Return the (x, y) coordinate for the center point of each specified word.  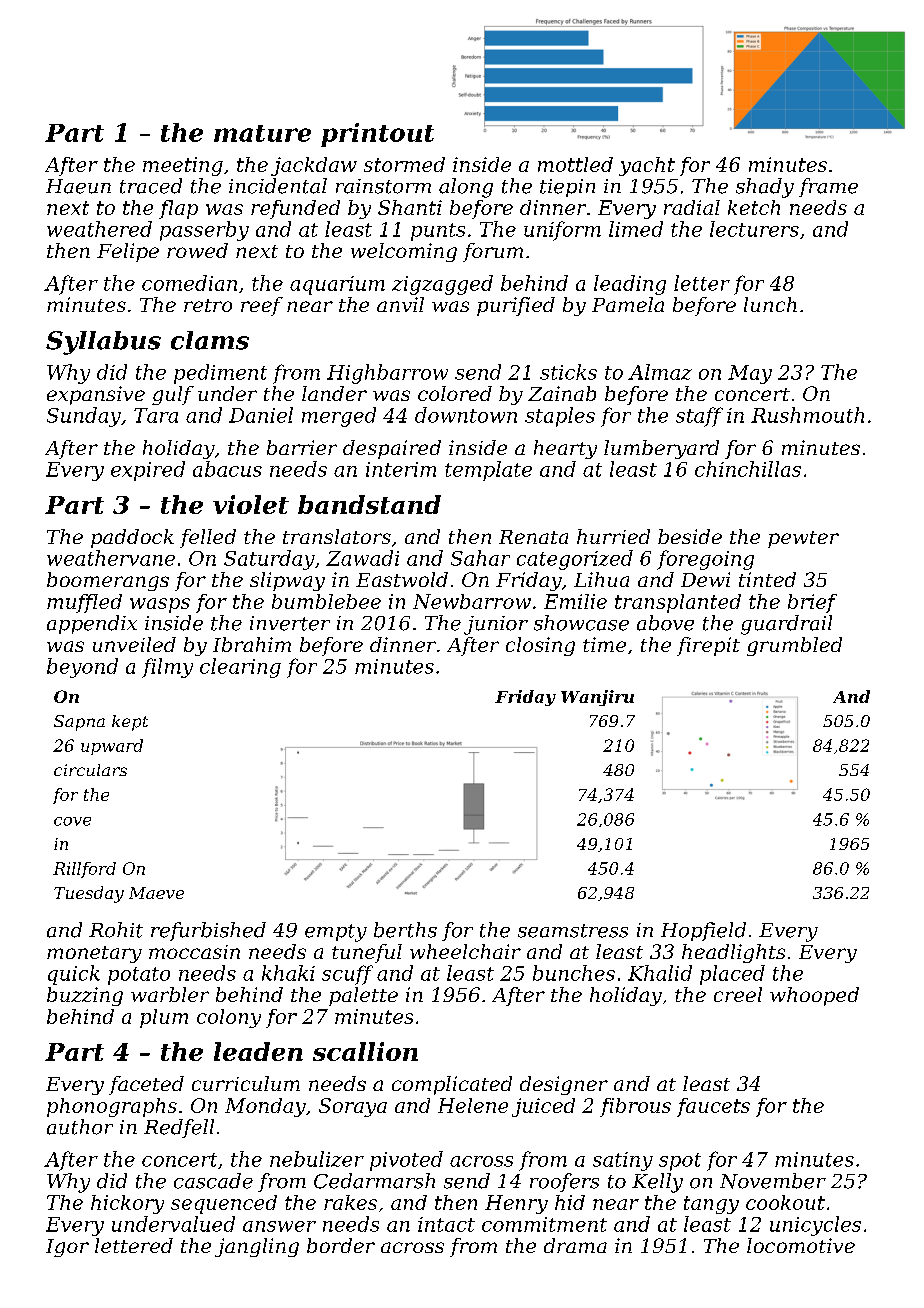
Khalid (660, 973)
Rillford (84, 870)
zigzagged (442, 285)
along (466, 188)
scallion (365, 1051)
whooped (814, 996)
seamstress (573, 931)
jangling (257, 1247)
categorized (575, 560)
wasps (160, 605)
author (80, 1127)
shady (765, 188)
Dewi (705, 579)
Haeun (78, 186)
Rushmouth (807, 415)
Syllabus (103, 343)
